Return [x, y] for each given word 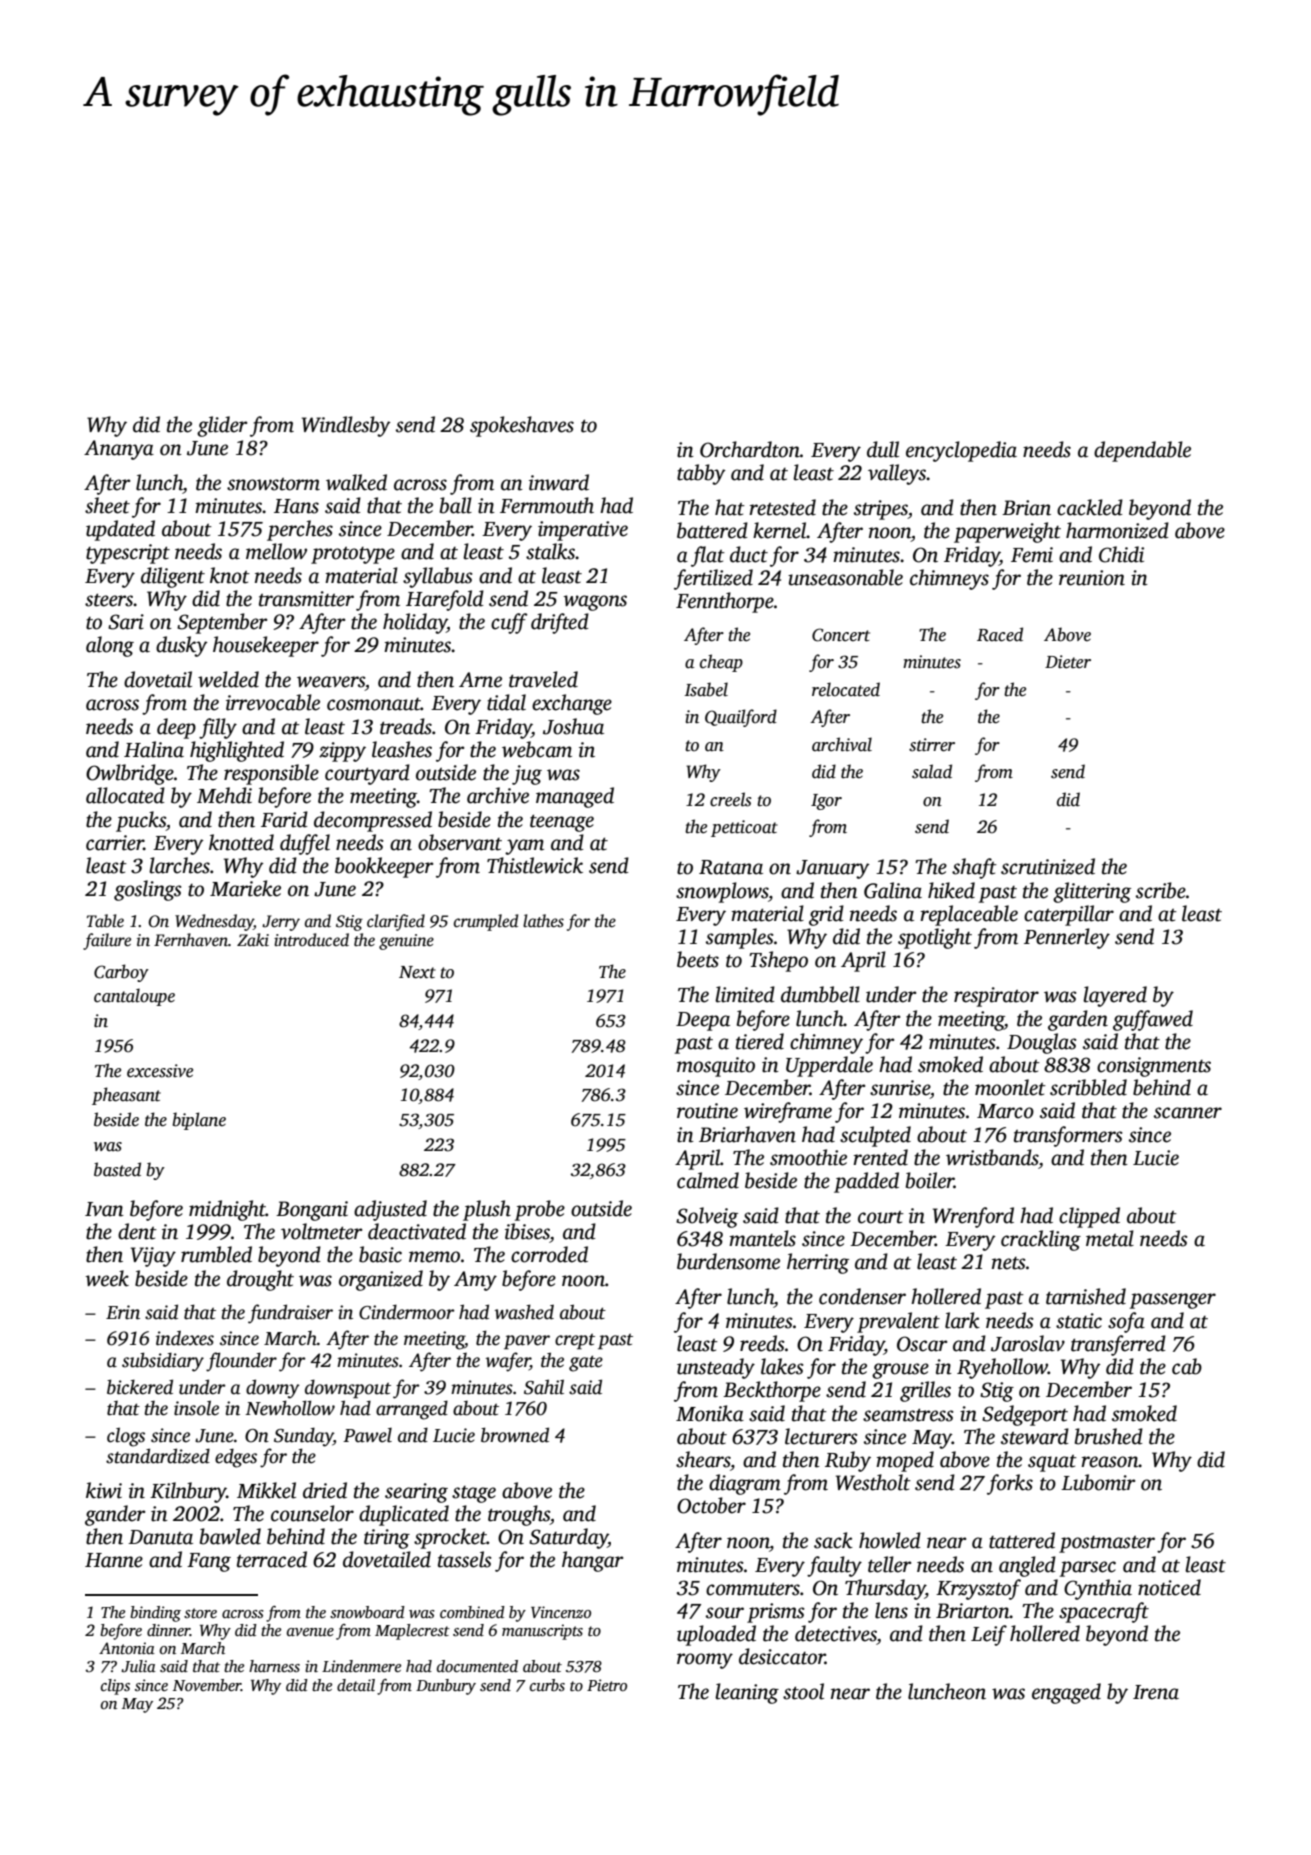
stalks [550, 551]
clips [115, 1687]
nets [1009, 1263]
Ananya [119, 450]
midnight [227, 1210]
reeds [762, 1343]
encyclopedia [961, 451]
